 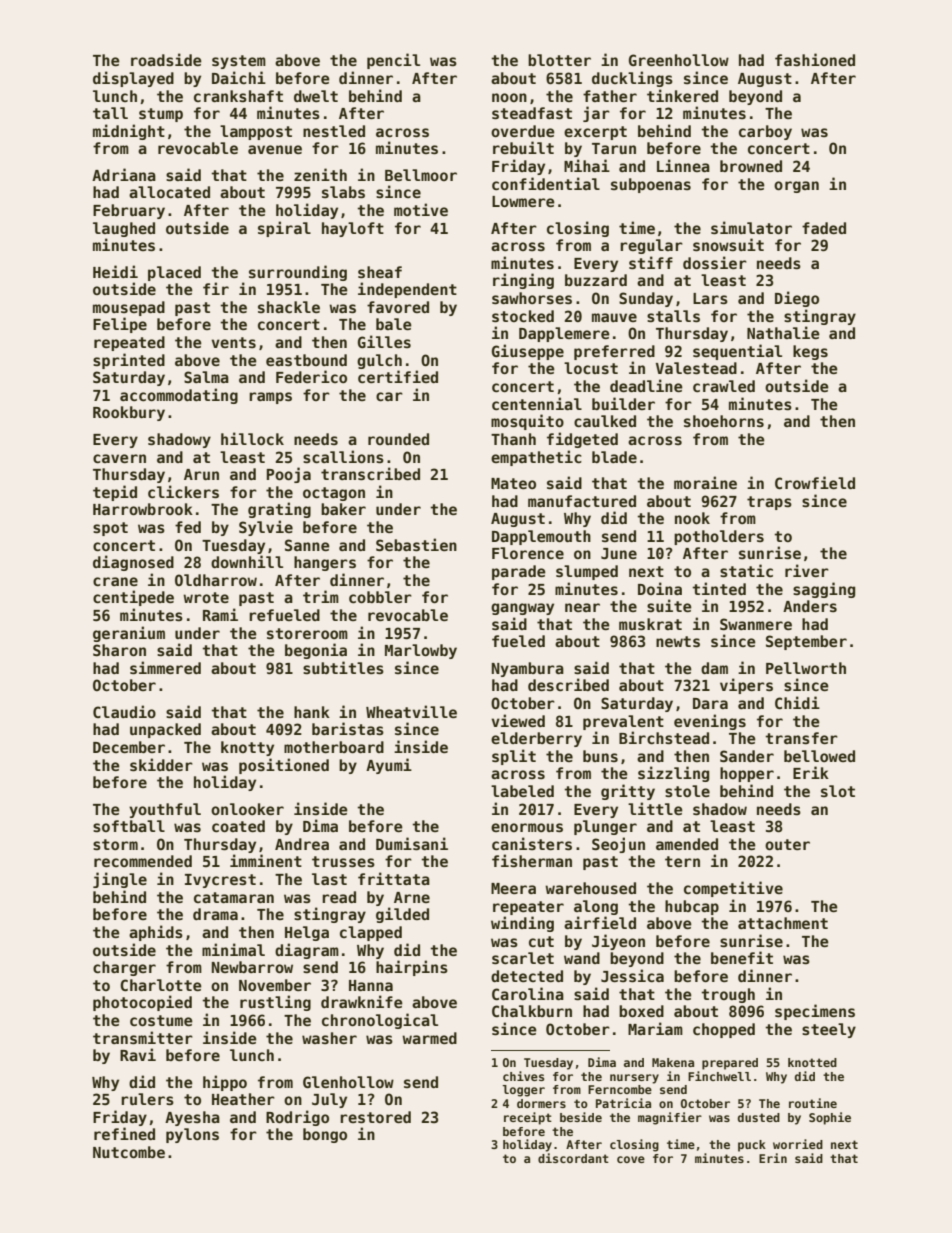 What do you see at coordinates (787, 844) in the screenshot?
I see `outer` at bounding box center [787, 844].
